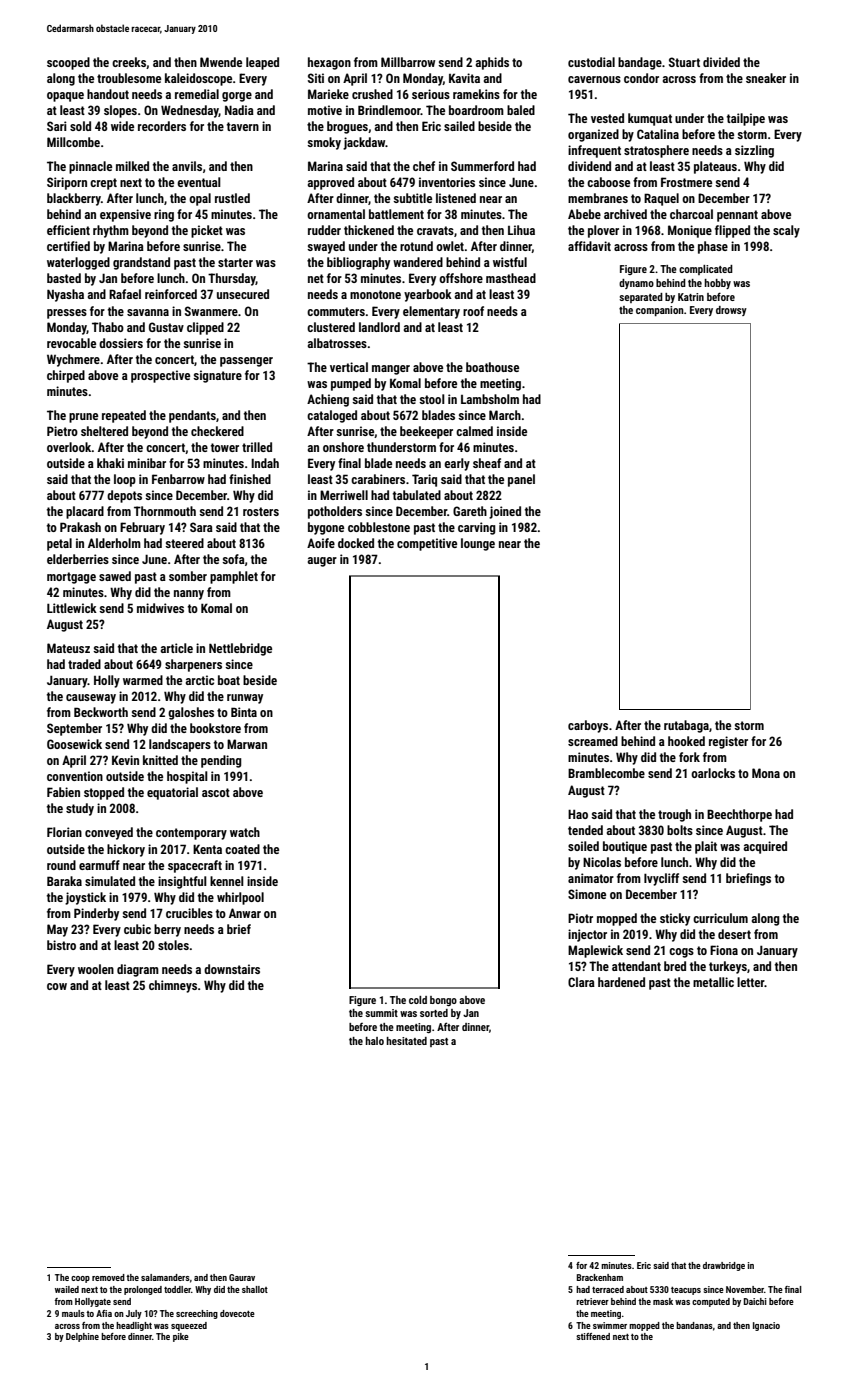 Image resolution: width=849 pixels, height=1400 pixels. What do you see at coordinates (766, 78) in the image?
I see `sneaker` at bounding box center [766, 78].
